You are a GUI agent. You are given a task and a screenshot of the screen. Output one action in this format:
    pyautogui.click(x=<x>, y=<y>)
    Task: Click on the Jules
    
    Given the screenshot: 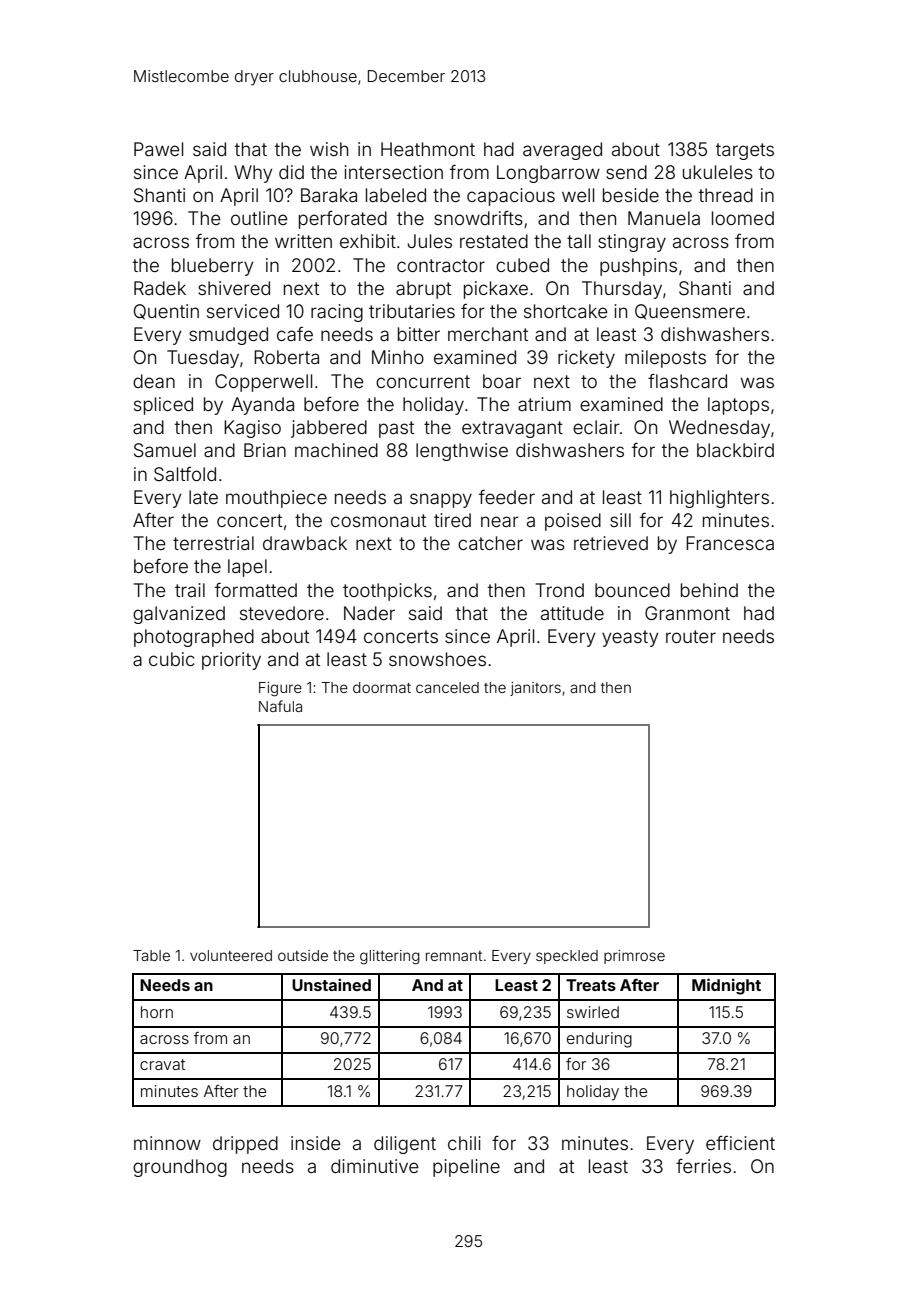 What is the action you would take?
    pyautogui.click(x=429, y=241)
